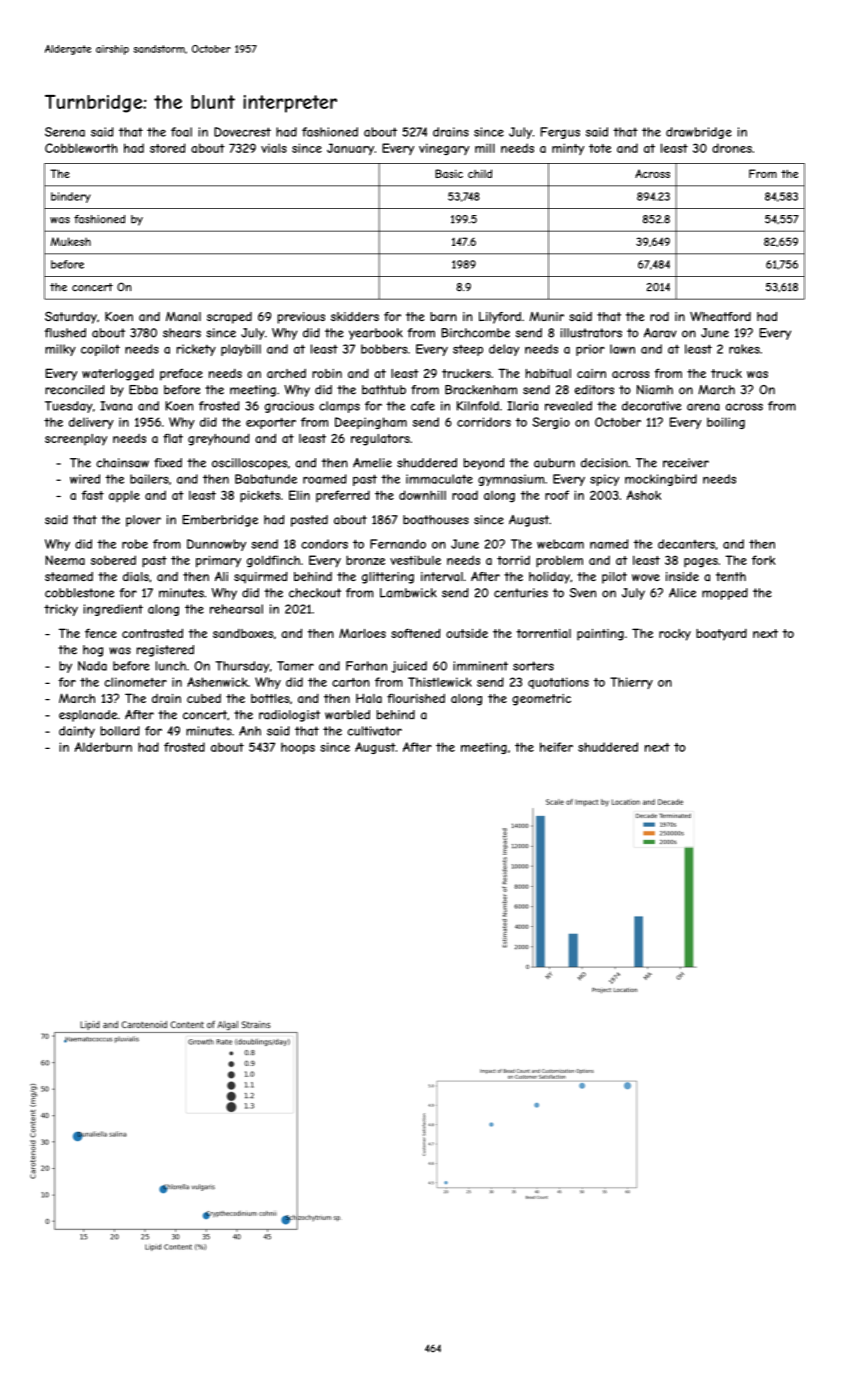 This image has height=1400, width=849. What do you see at coordinates (65, 132) in the image?
I see `Serena` at bounding box center [65, 132].
